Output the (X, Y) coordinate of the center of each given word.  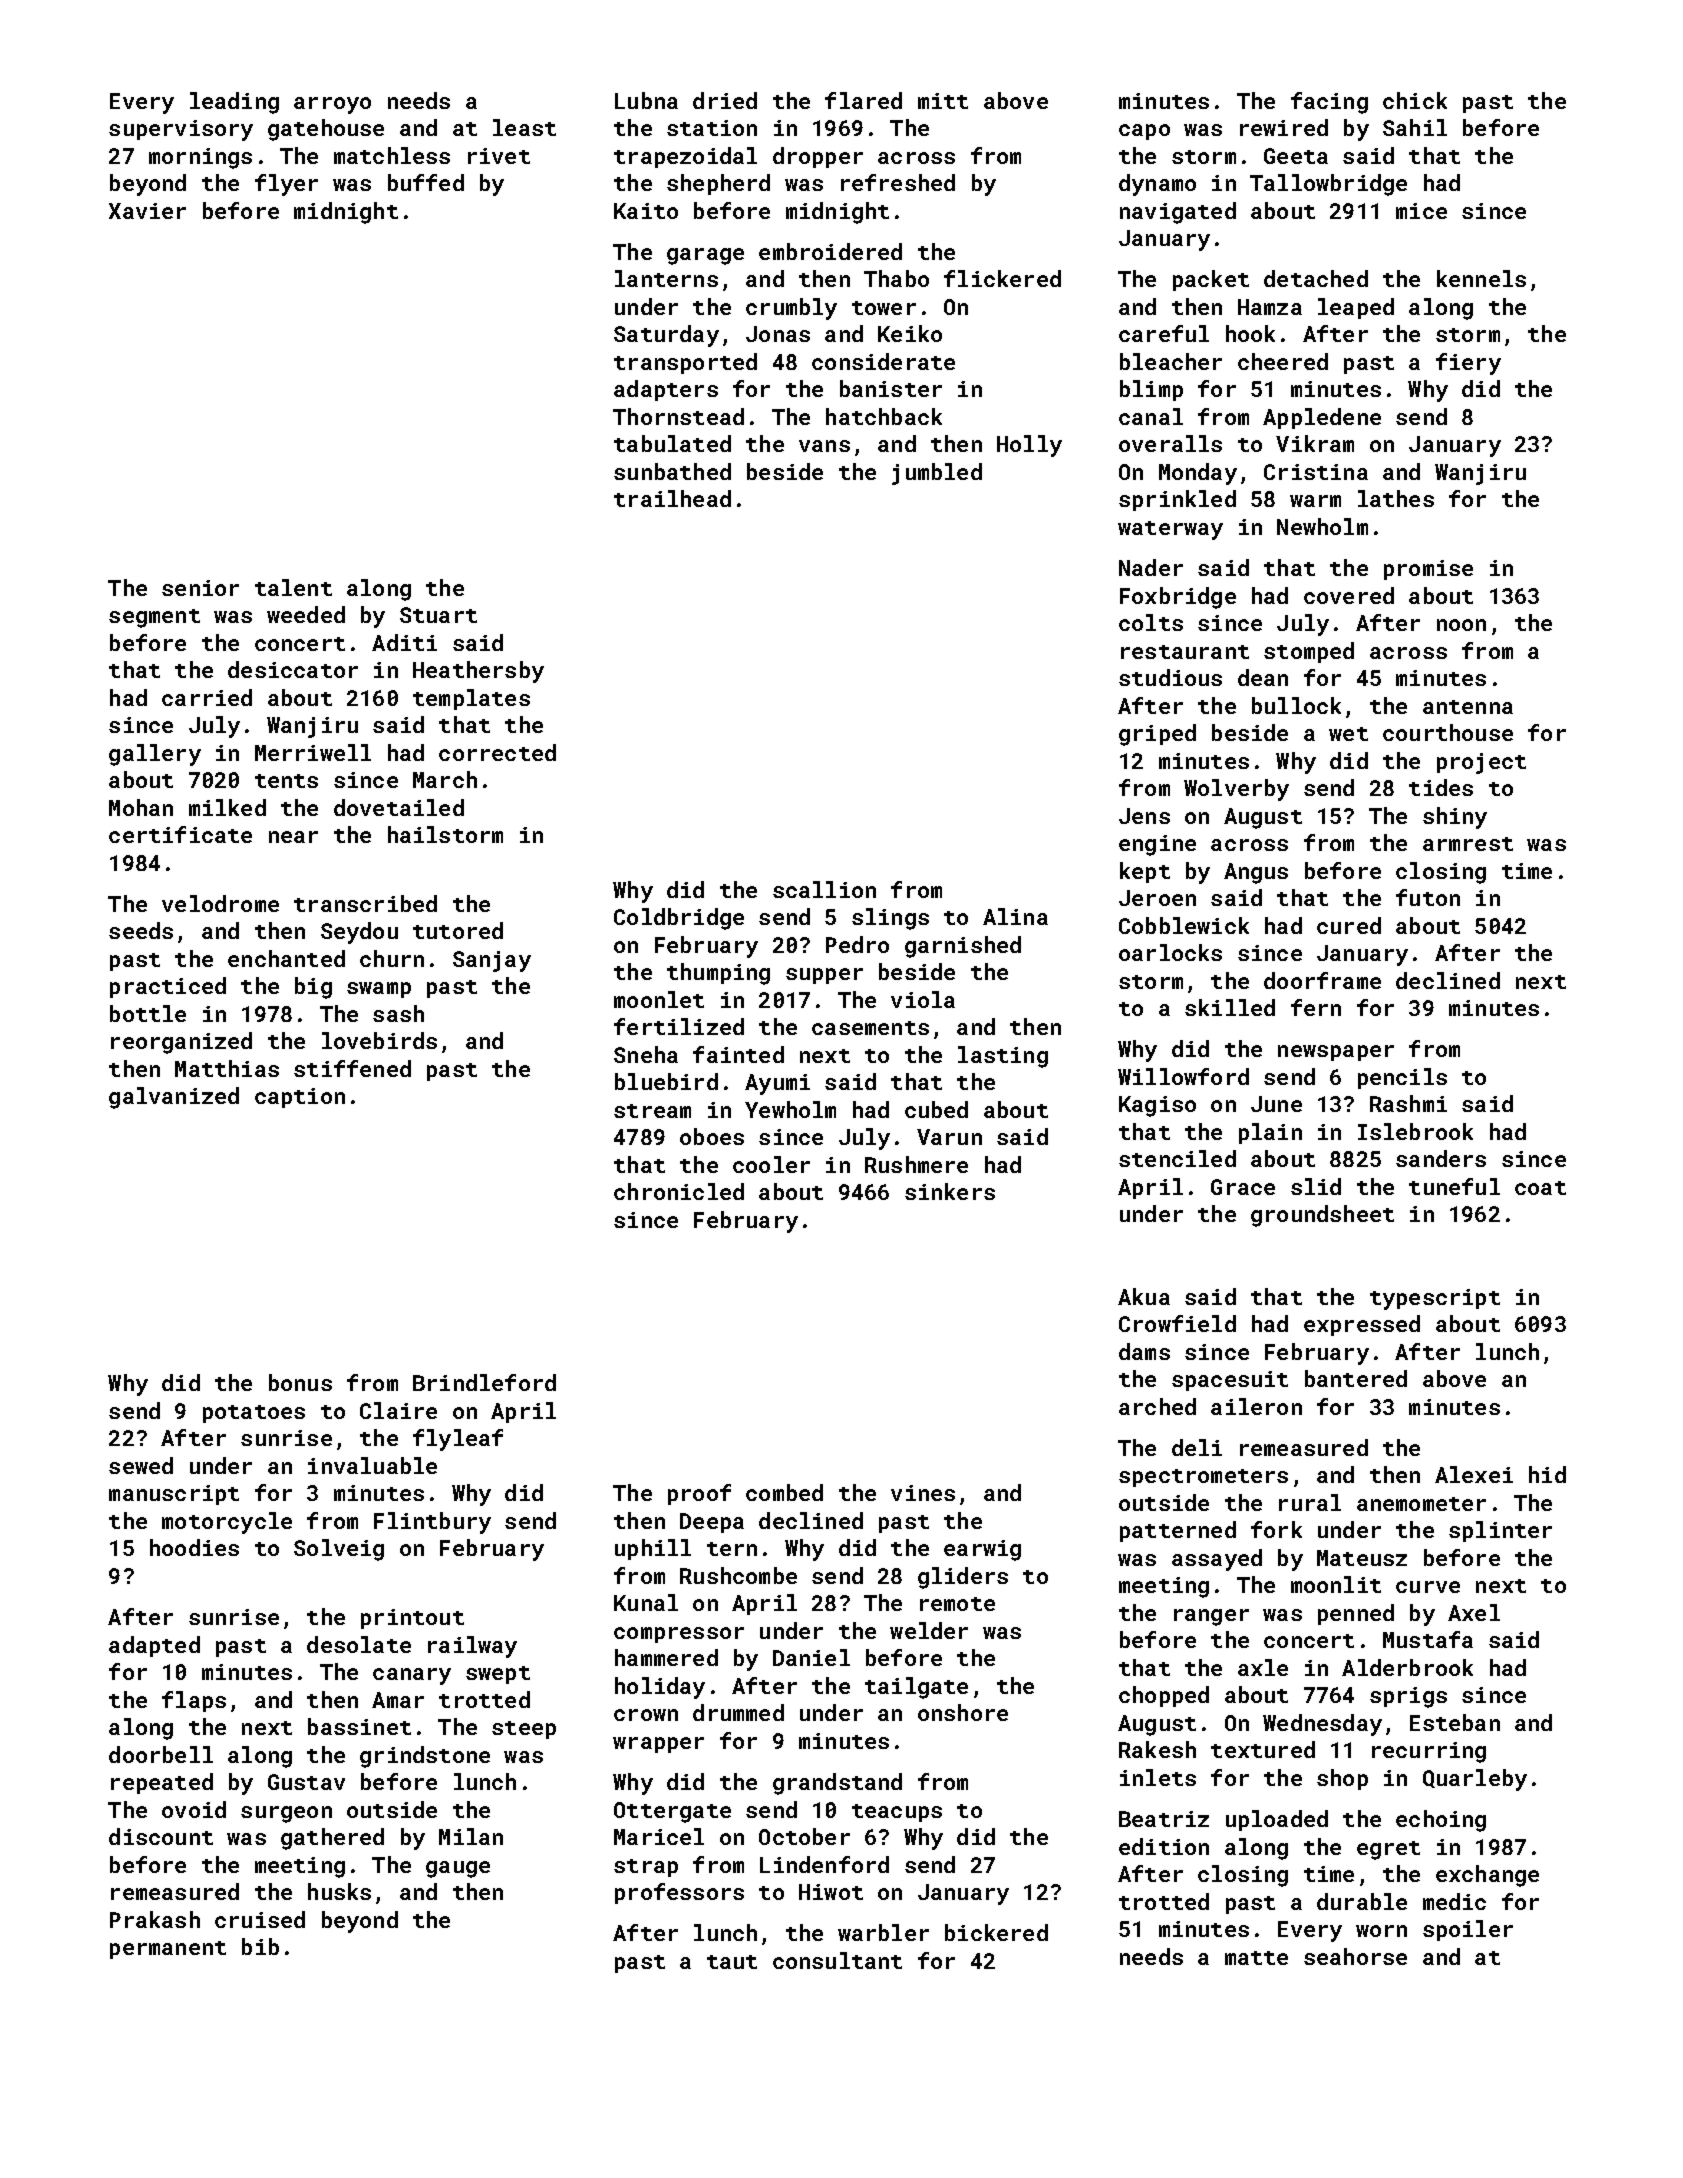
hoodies (194, 1547)
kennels (1481, 278)
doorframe (1322, 980)
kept (1145, 872)
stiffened (352, 1068)
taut (732, 1962)
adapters (666, 390)
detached (1316, 278)
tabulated (672, 443)
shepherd (718, 184)
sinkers (950, 1191)
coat (1540, 1188)
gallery (155, 755)
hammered (666, 1657)
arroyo (332, 105)
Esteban (1455, 1722)
